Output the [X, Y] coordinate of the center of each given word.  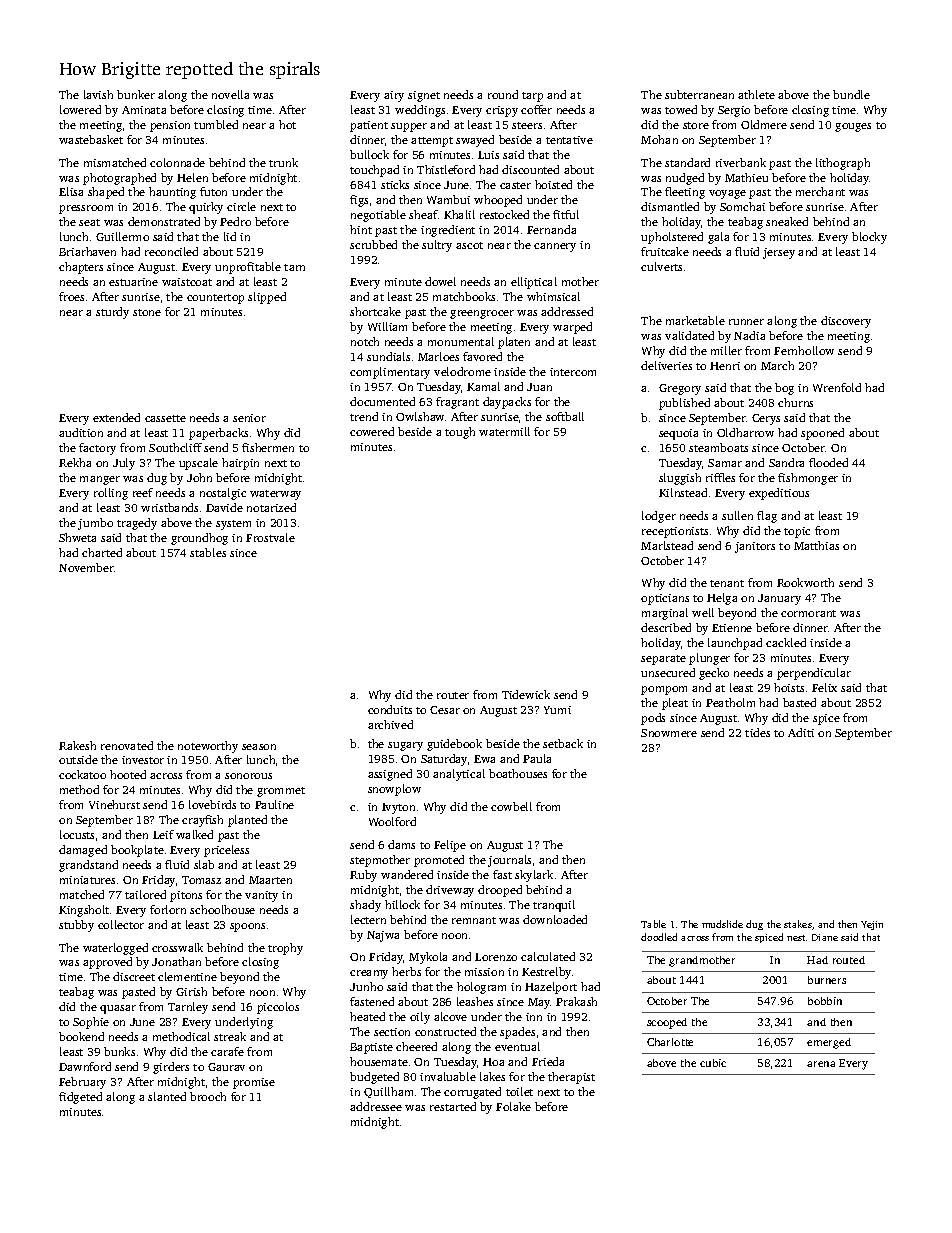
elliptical [534, 283]
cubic [713, 1063]
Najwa [383, 936]
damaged [83, 851]
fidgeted [80, 1098]
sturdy [112, 313]
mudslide [722, 924]
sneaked [787, 221]
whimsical [553, 296]
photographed [119, 179]
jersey [779, 253]
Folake [513, 1106]
